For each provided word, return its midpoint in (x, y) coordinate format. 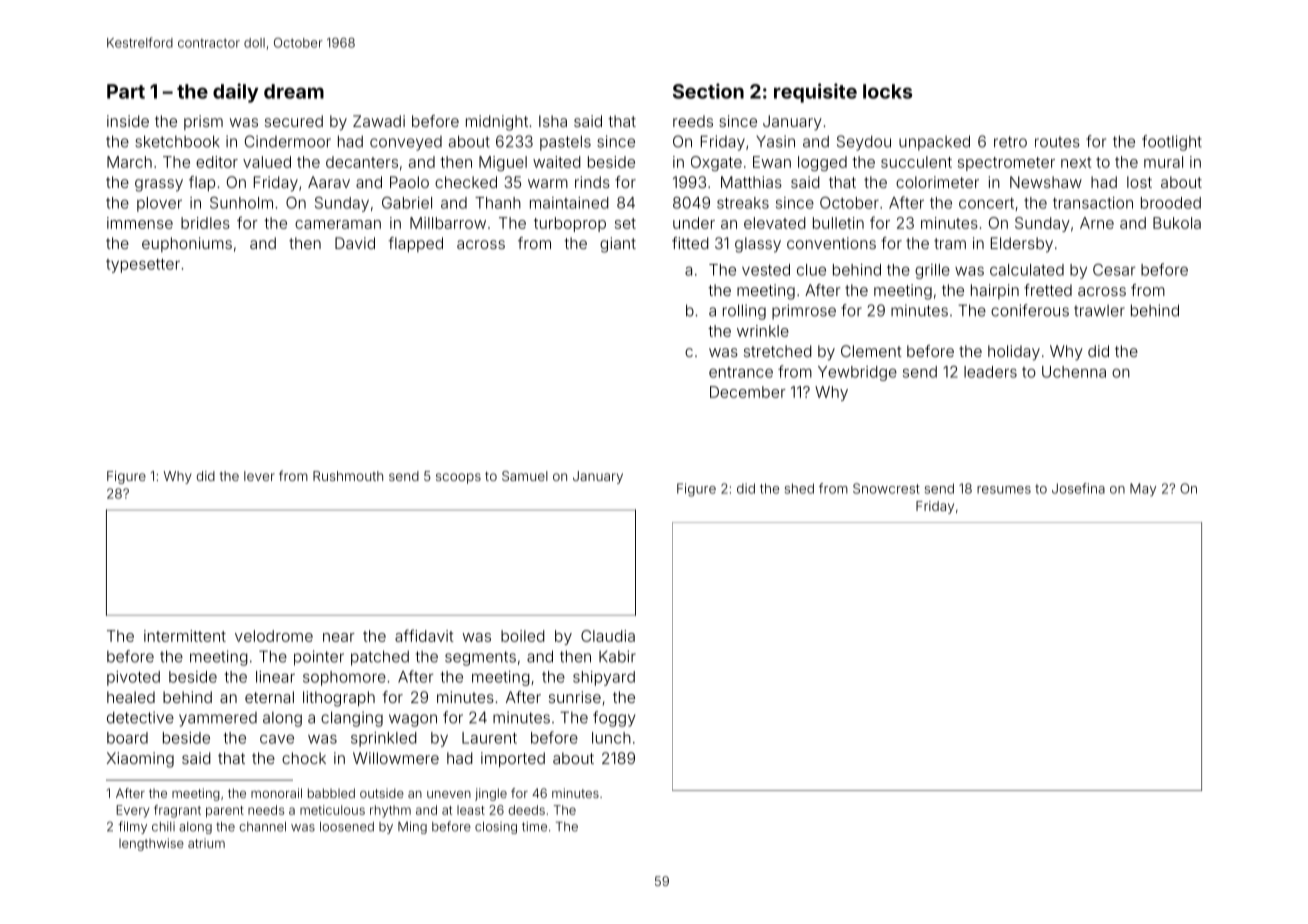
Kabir (617, 656)
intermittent (185, 636)
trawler (1099, 311)
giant (618, 245)
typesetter (143, 266)
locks (887, 91)
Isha (553, 121)
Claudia (608, 636)
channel (262, 827)
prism (203, 122)
